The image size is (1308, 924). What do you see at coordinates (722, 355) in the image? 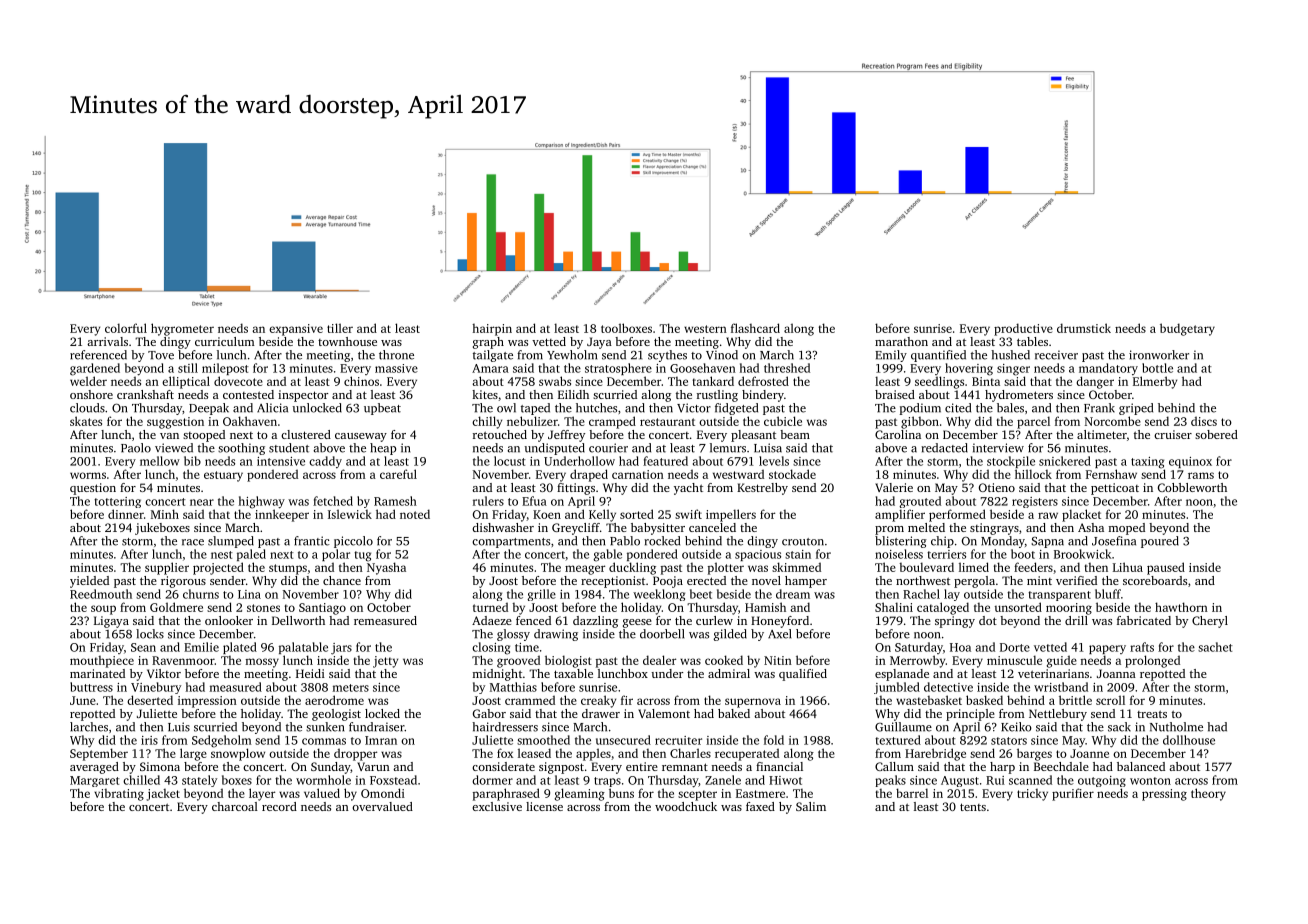
I see `Vinod` at bounding box center [722, 355].
